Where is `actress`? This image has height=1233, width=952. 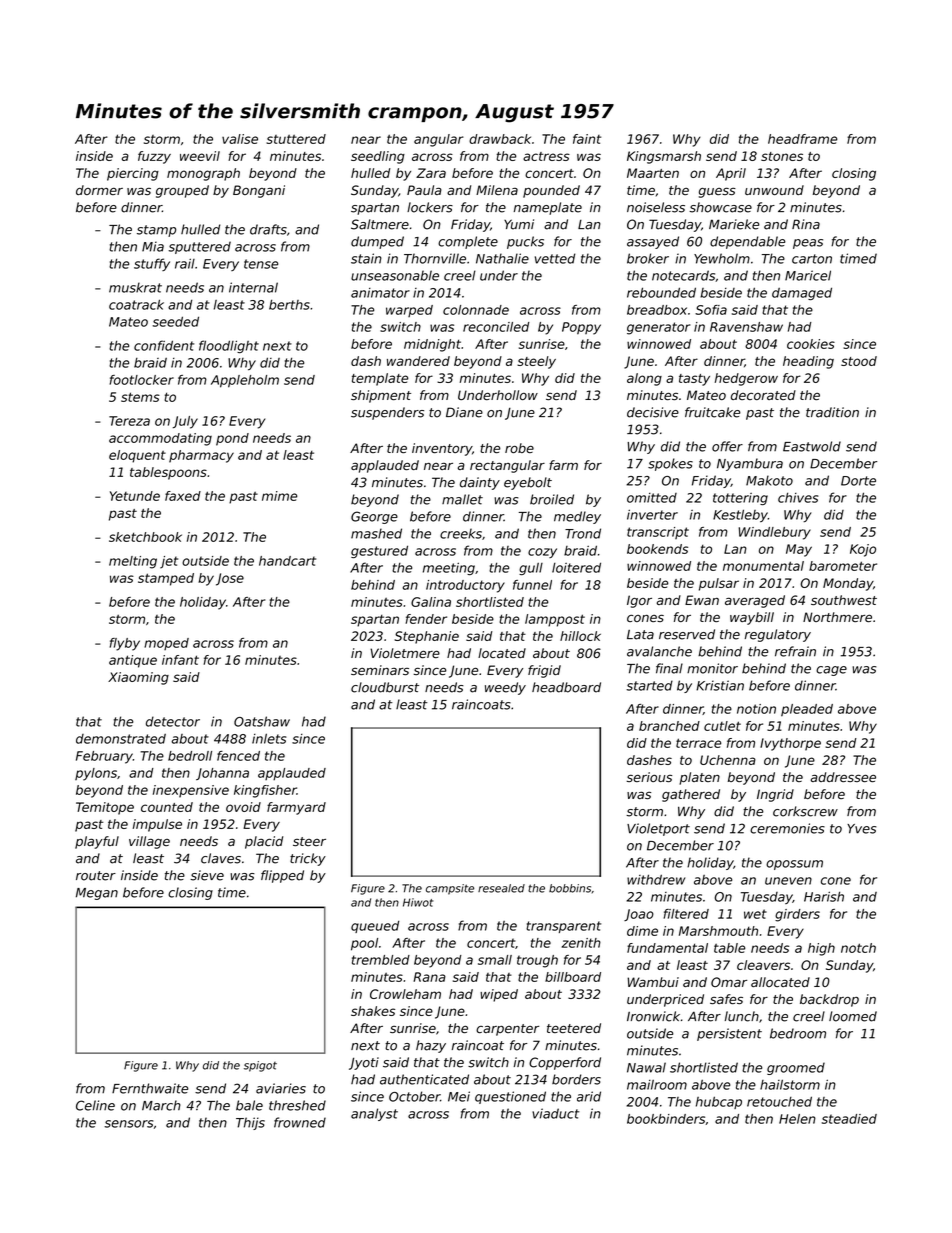
actress is located at coordinates (546, 156).
